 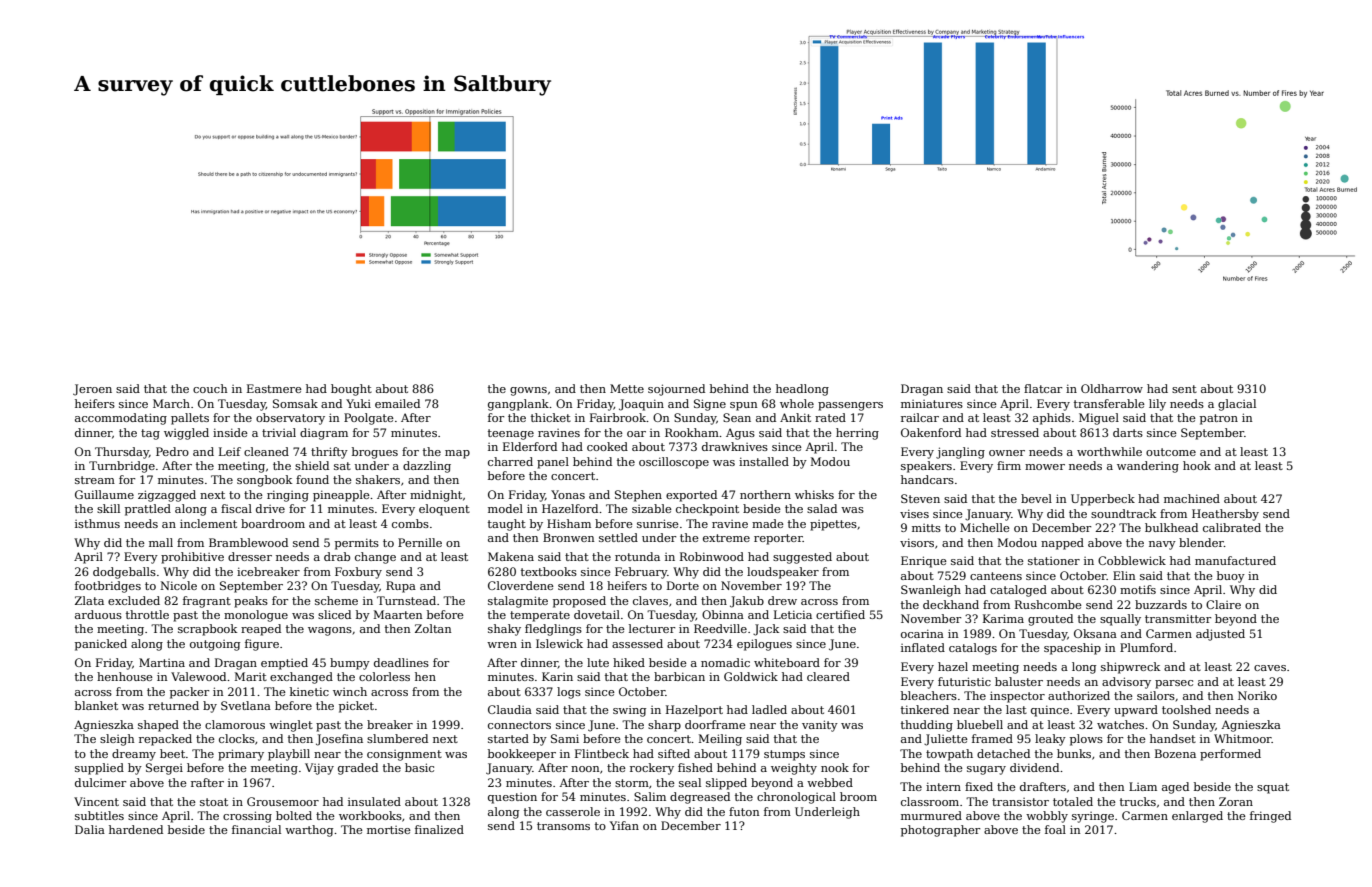 I want to click on Martina, so click(x=162, y=662).
